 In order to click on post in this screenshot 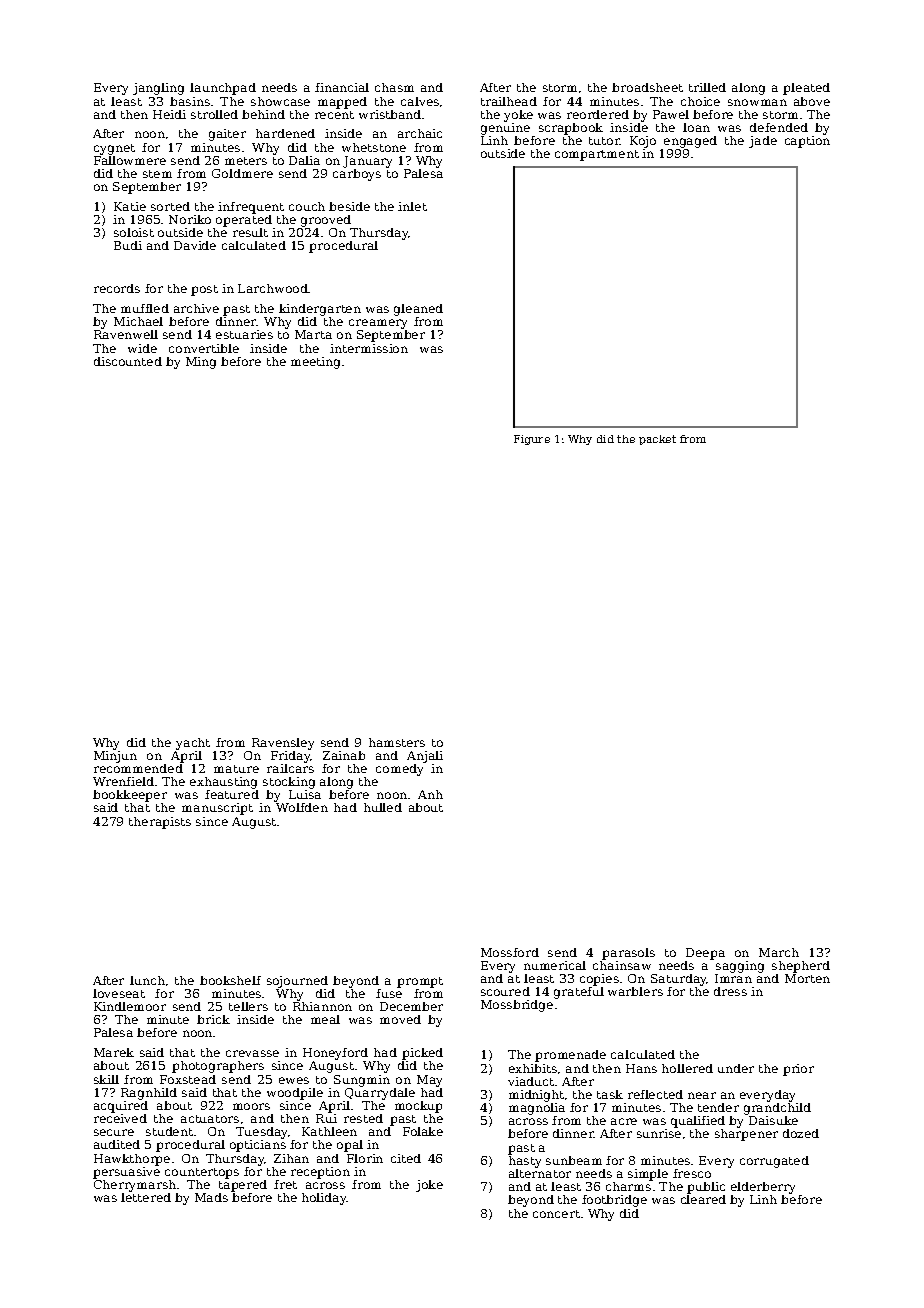, I will do `click(204, 290)`.
